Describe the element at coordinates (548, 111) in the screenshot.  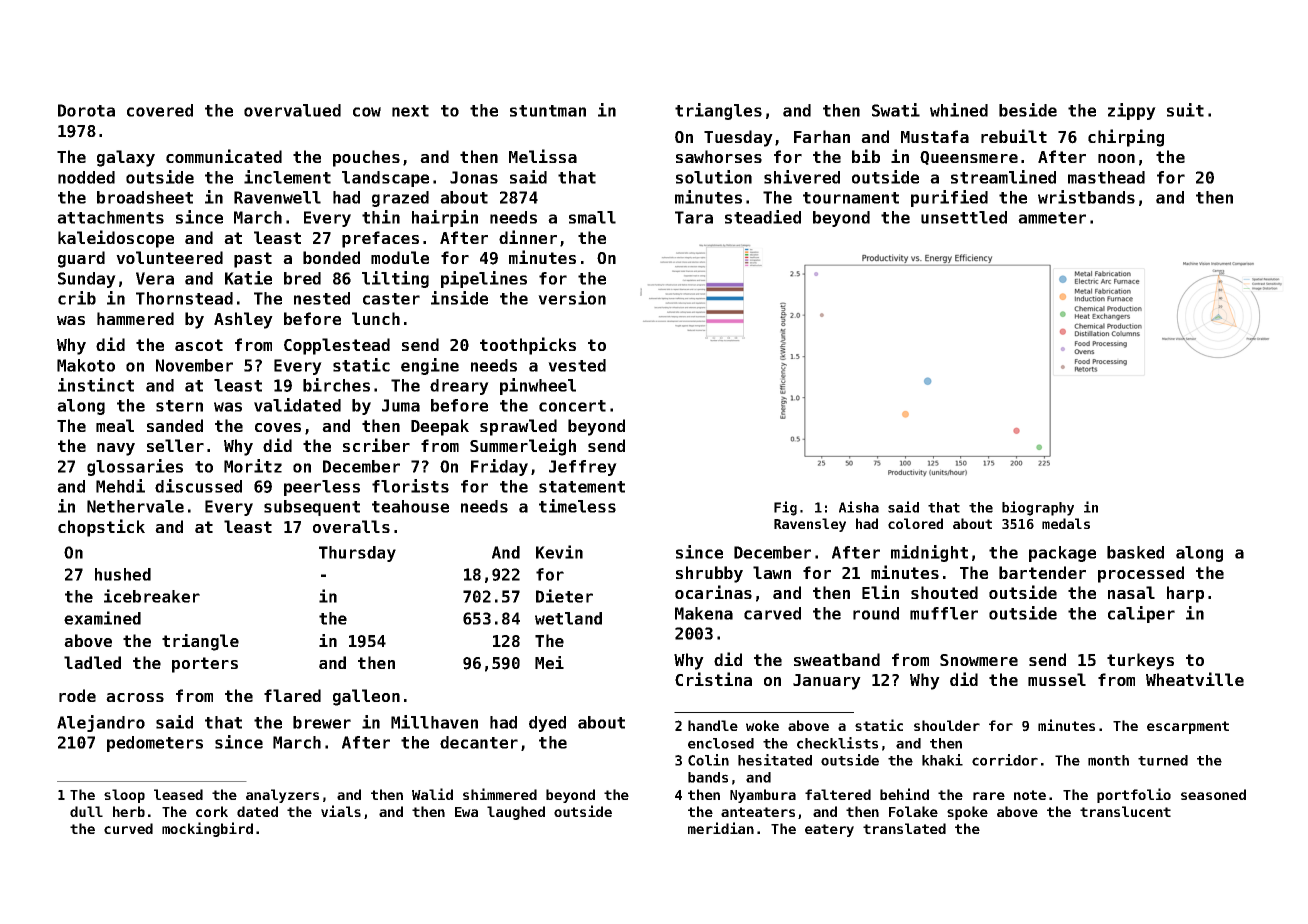
I see `stuntman` at that location.
